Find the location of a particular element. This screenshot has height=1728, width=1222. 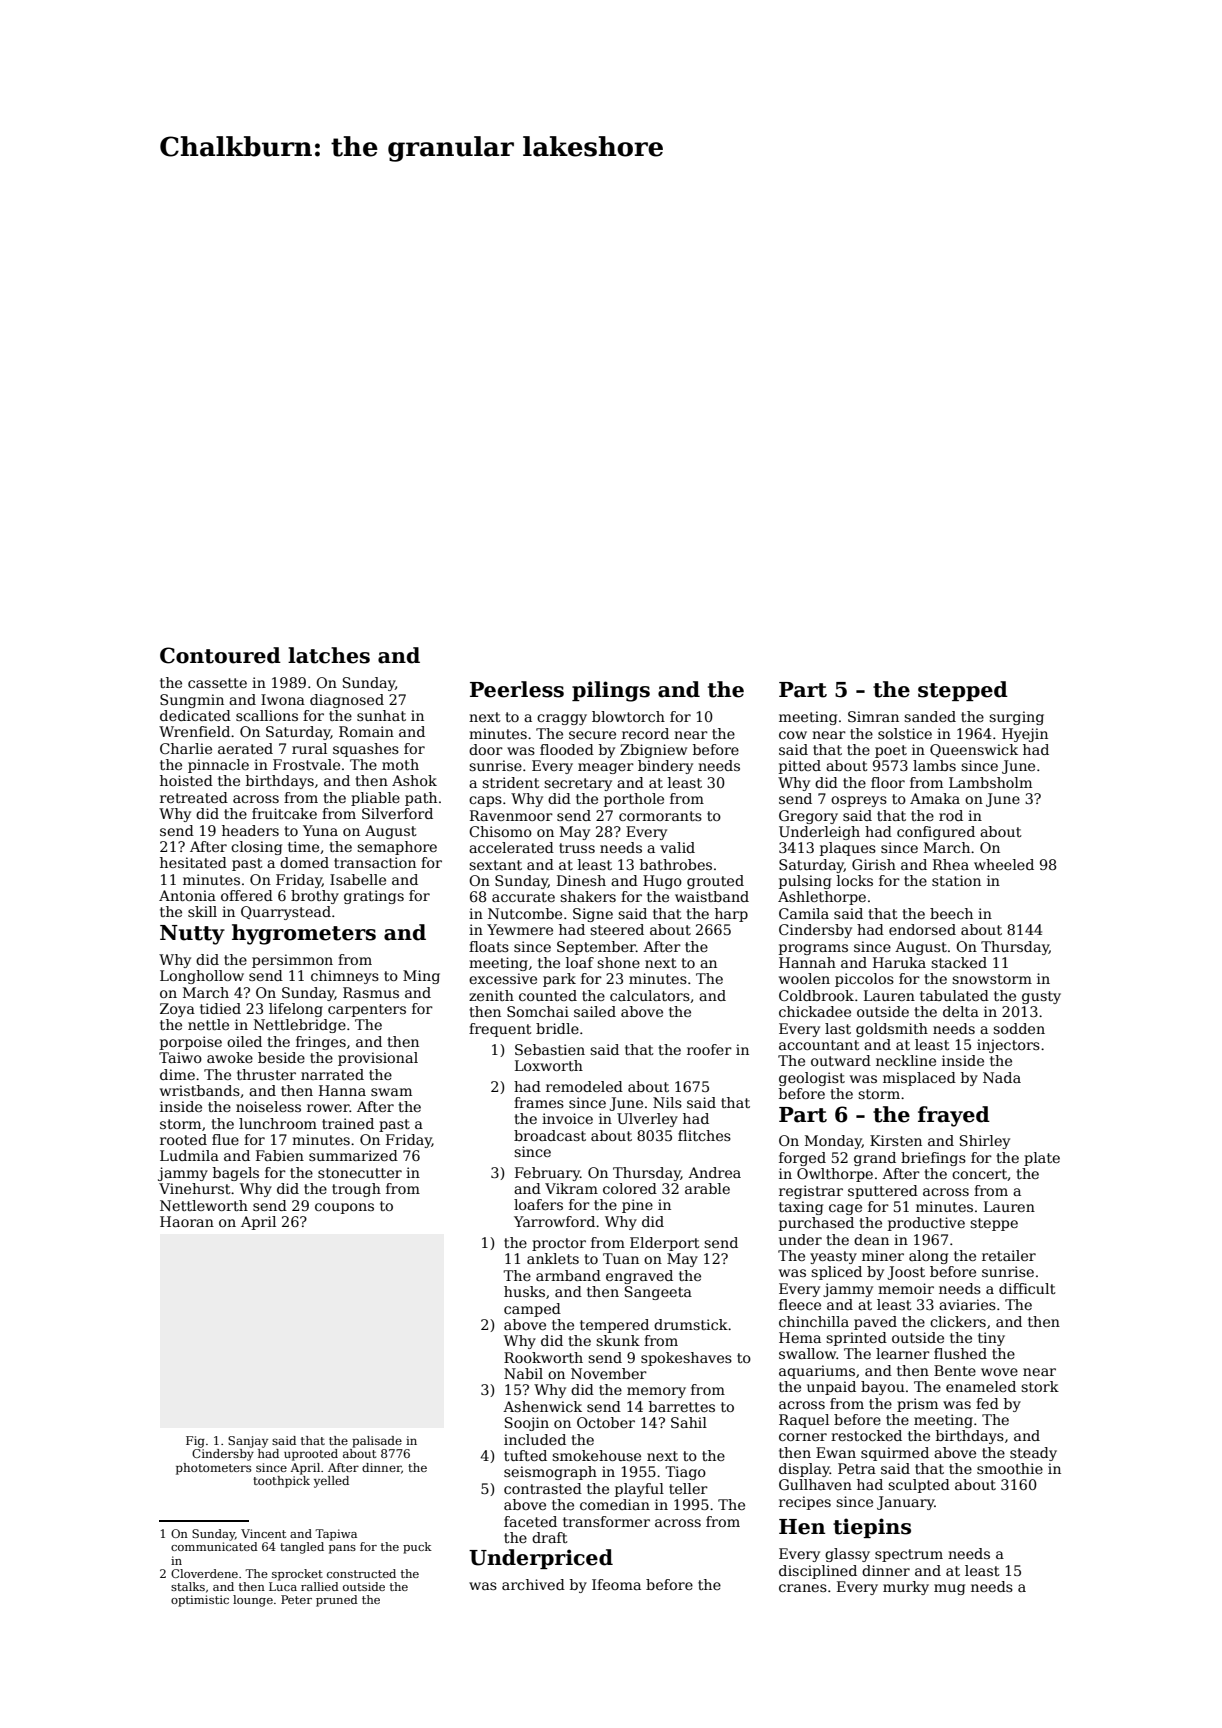

persimmon is located at coordinates (292, 961).
